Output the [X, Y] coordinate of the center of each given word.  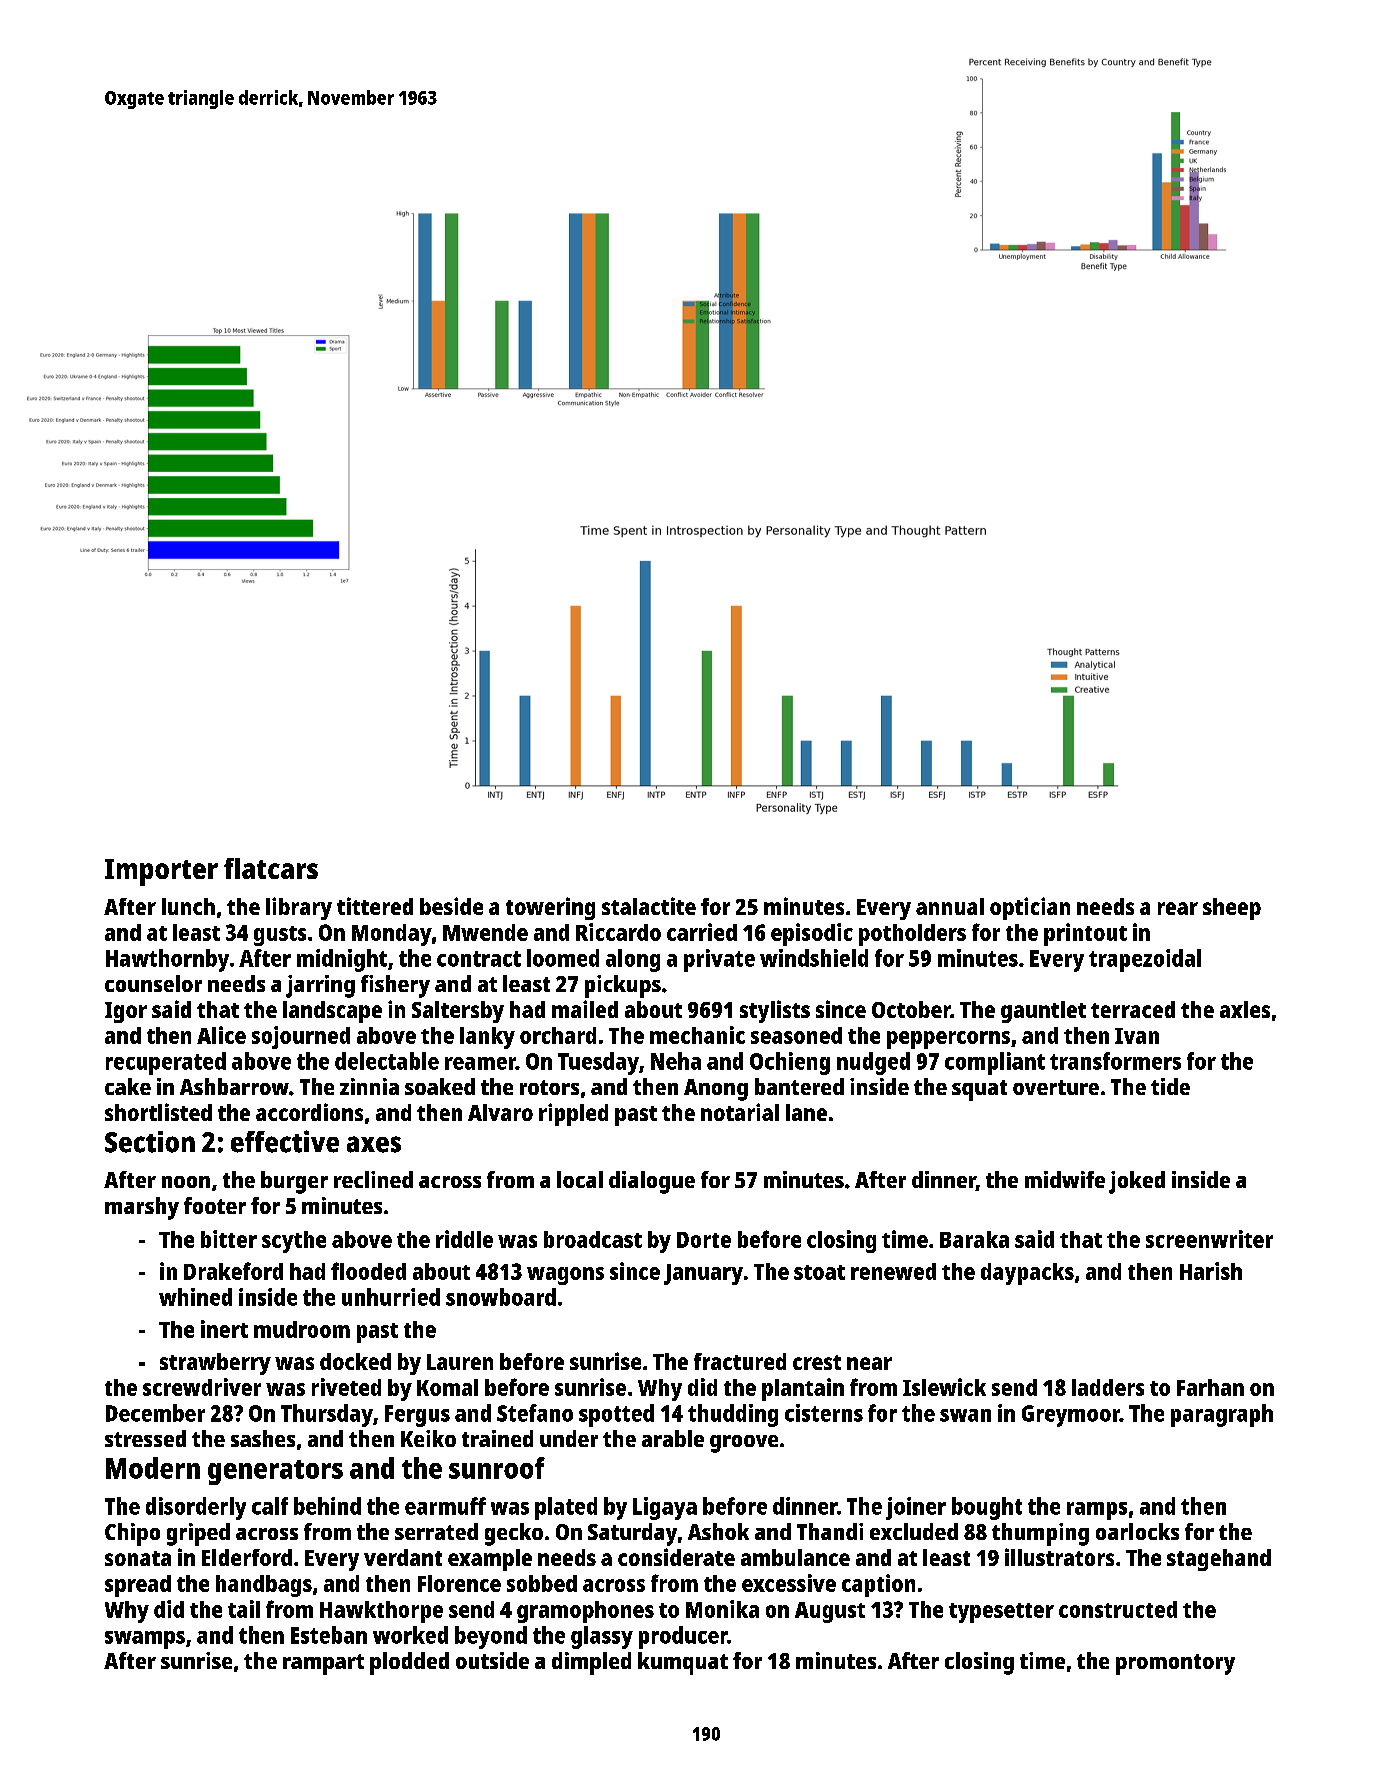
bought [987, 1508]
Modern [153, 1468]
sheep [1232, 909]
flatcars [271, 868]
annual [950, 906]
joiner [916, 1508]
